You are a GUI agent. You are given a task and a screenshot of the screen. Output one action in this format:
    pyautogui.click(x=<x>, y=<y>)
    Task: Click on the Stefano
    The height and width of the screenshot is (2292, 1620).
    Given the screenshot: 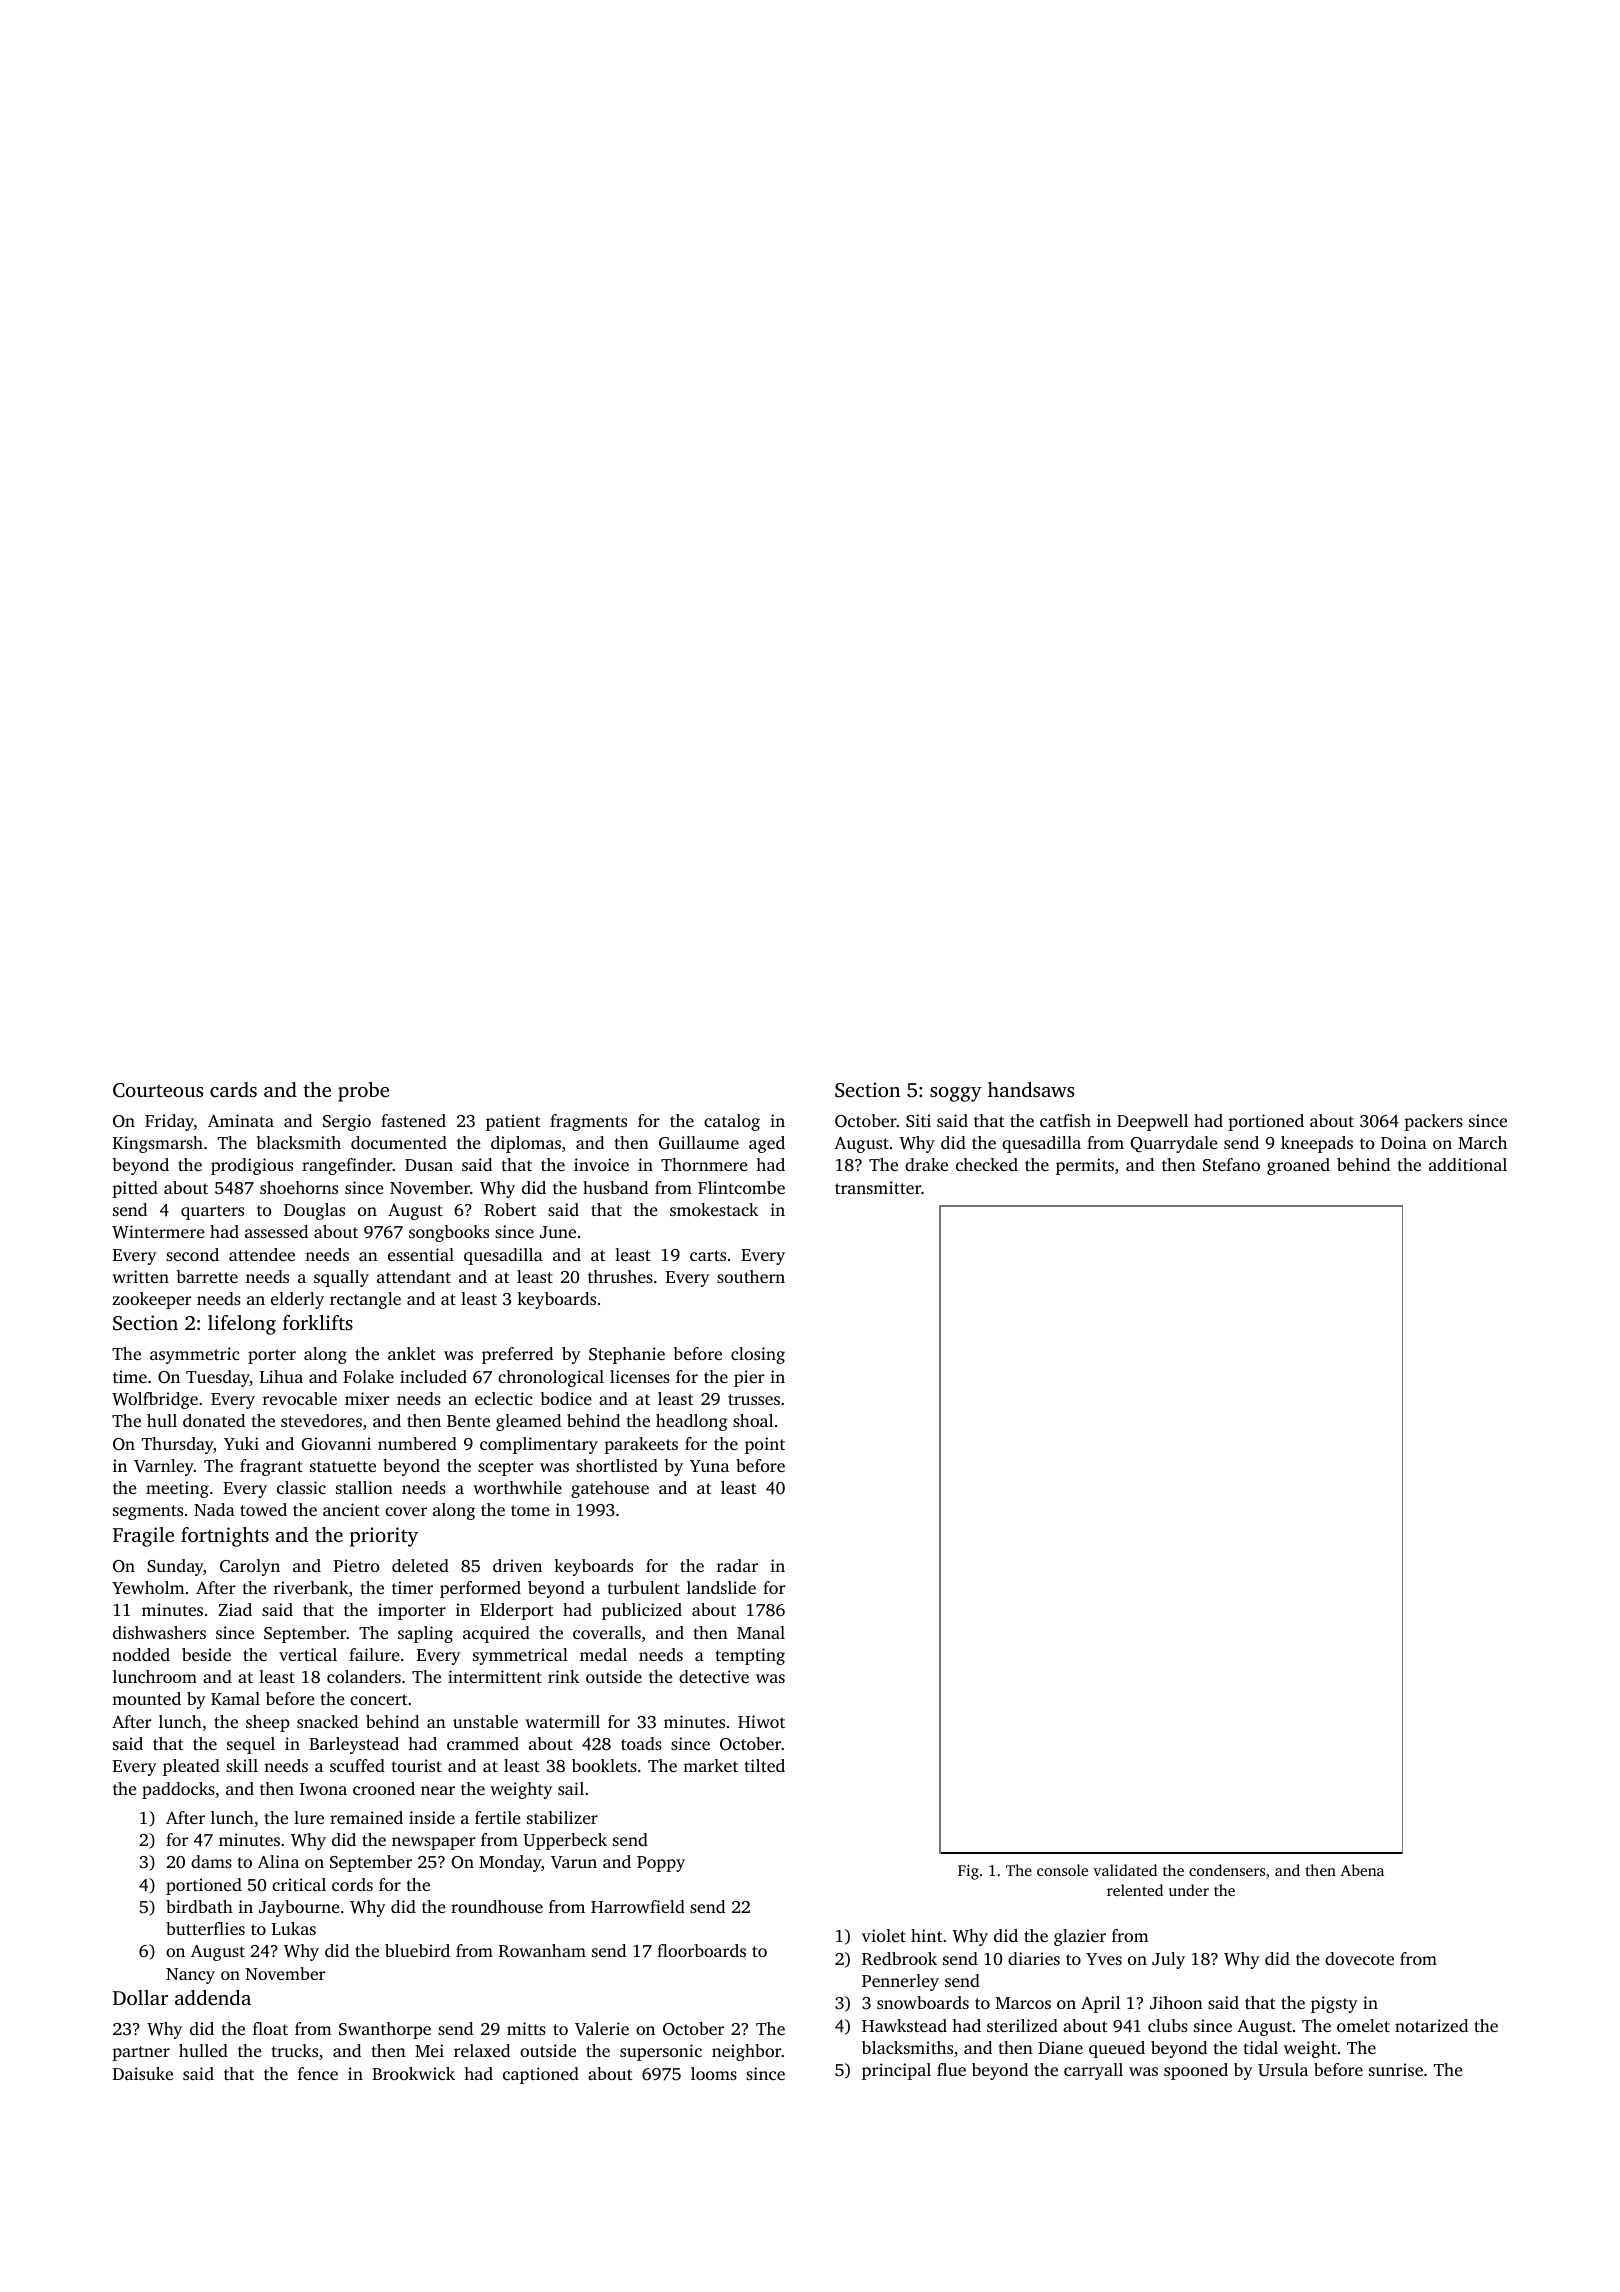 What is the action you would take?
    pyautogui.click(x=1231, y=1165)
